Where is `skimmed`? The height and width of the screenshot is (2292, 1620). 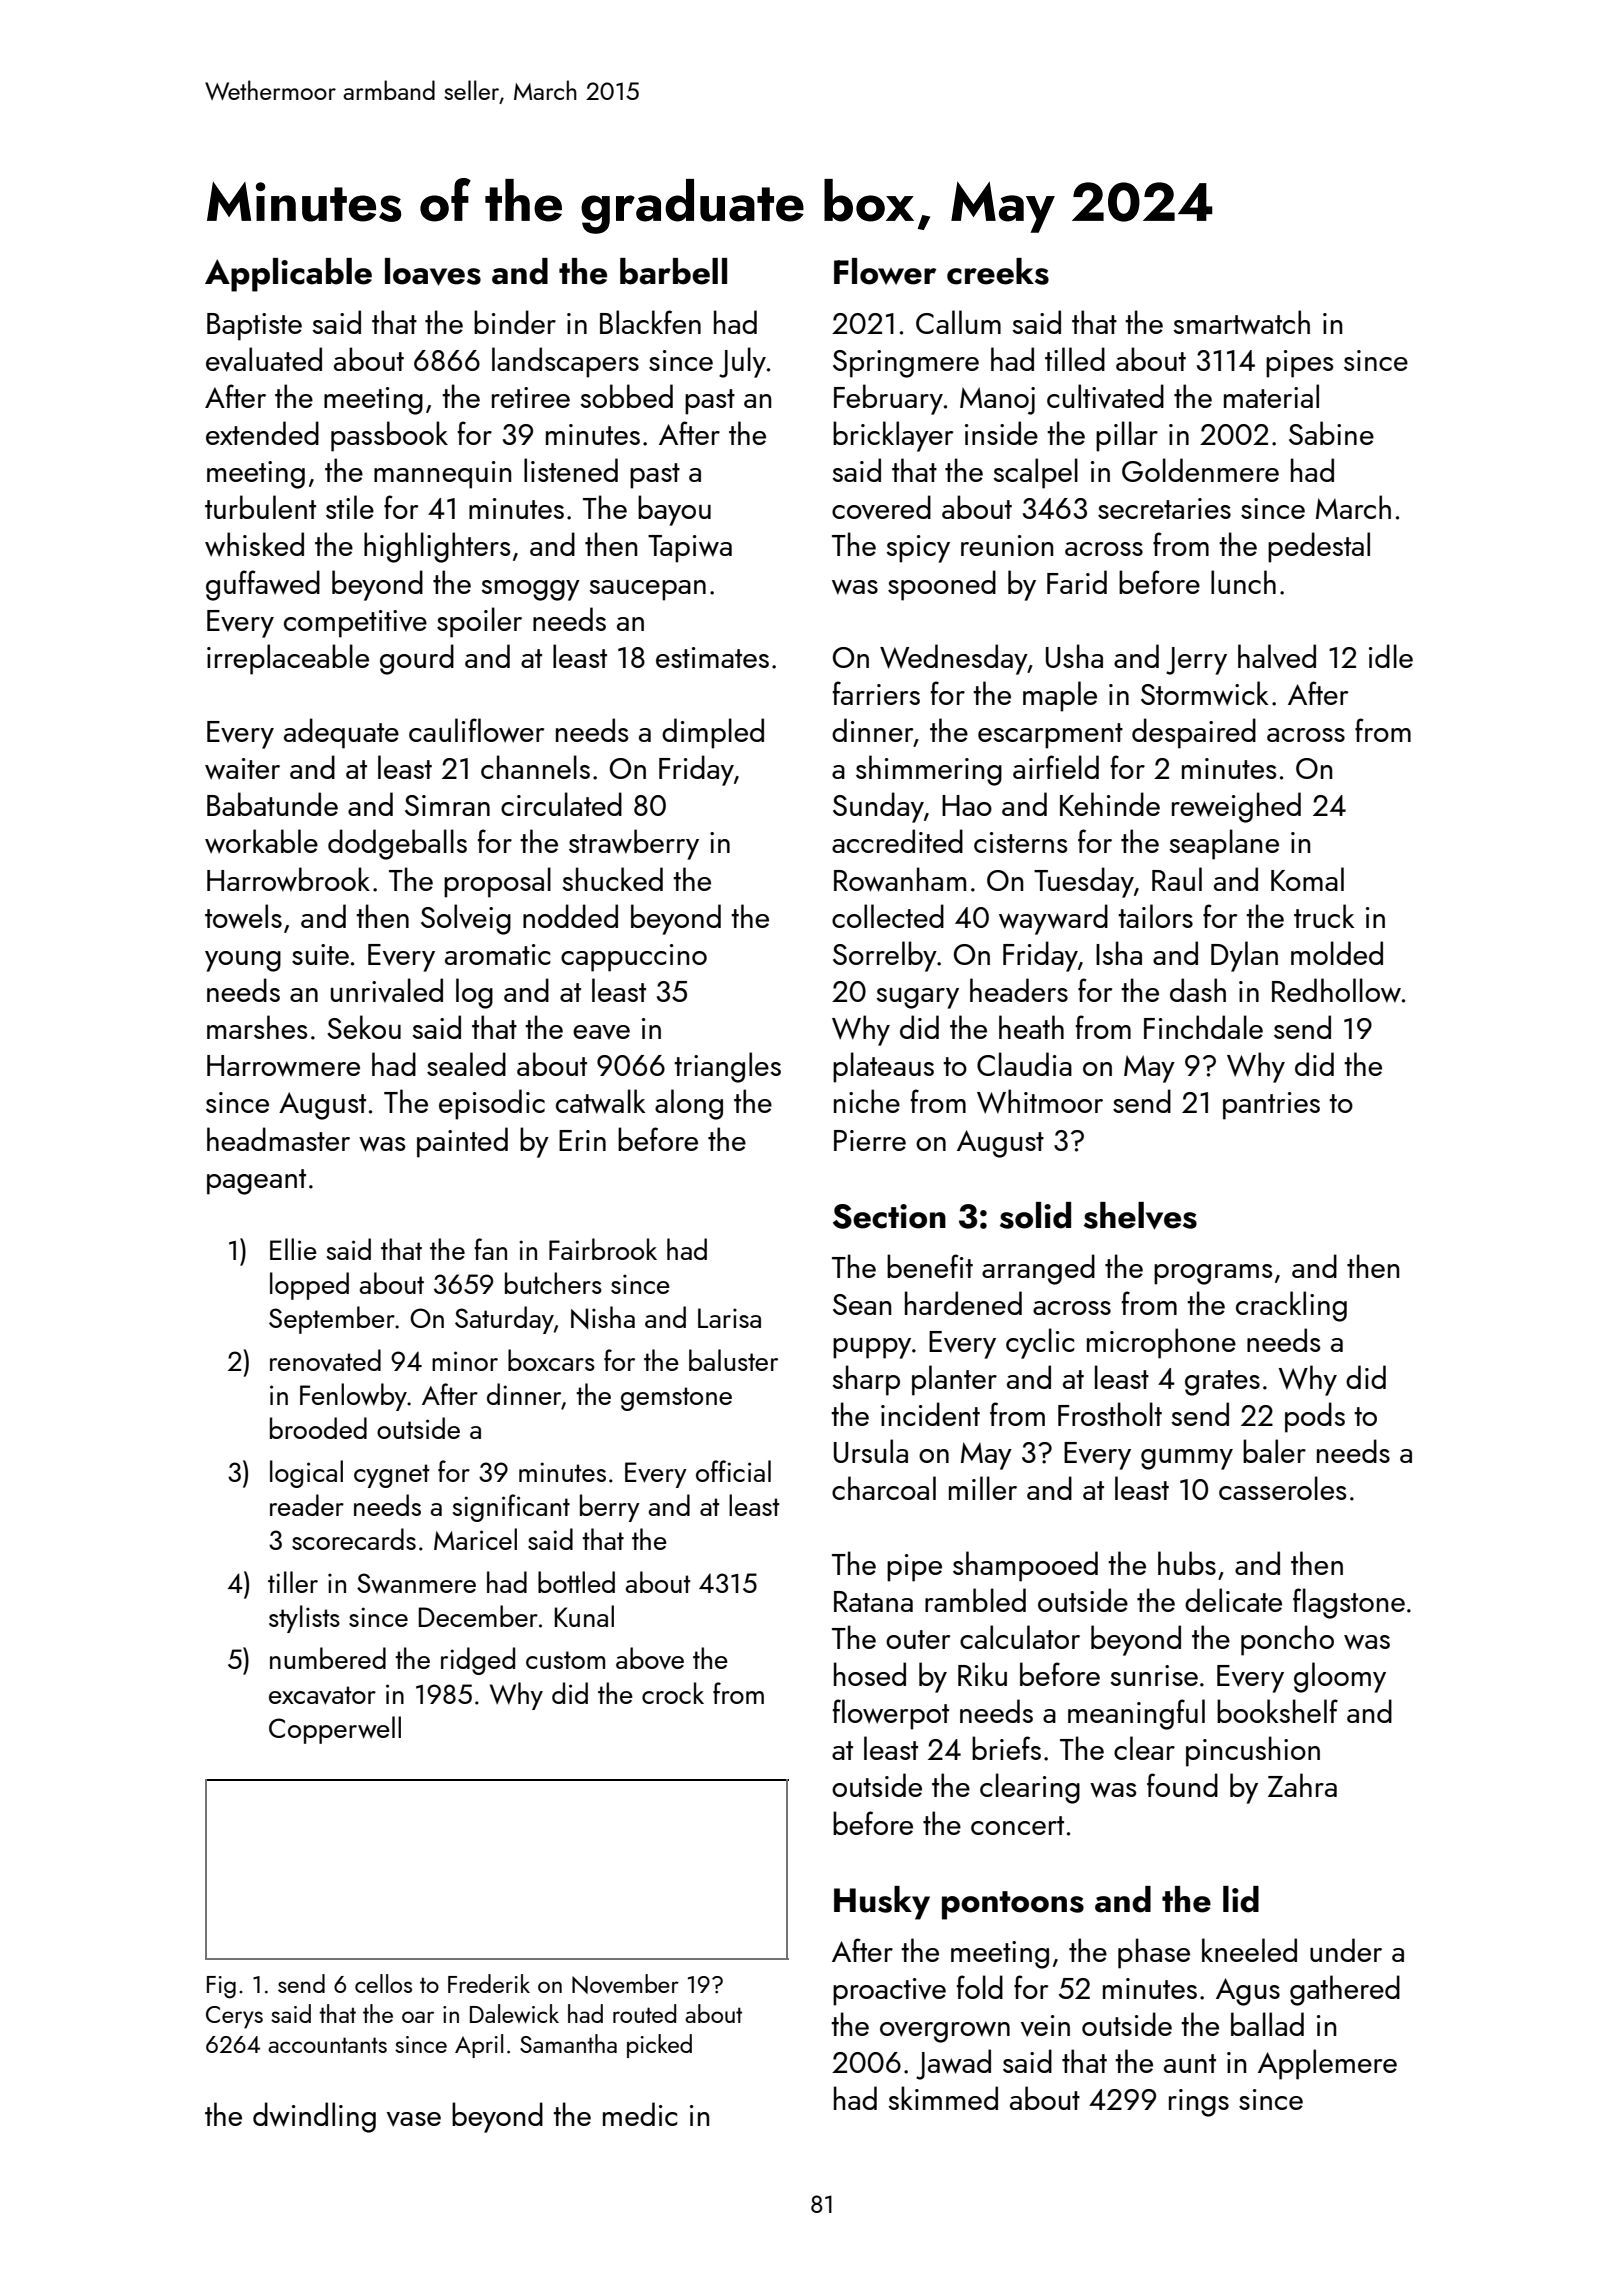 skimmed is located at coordinates (943, 2098).
